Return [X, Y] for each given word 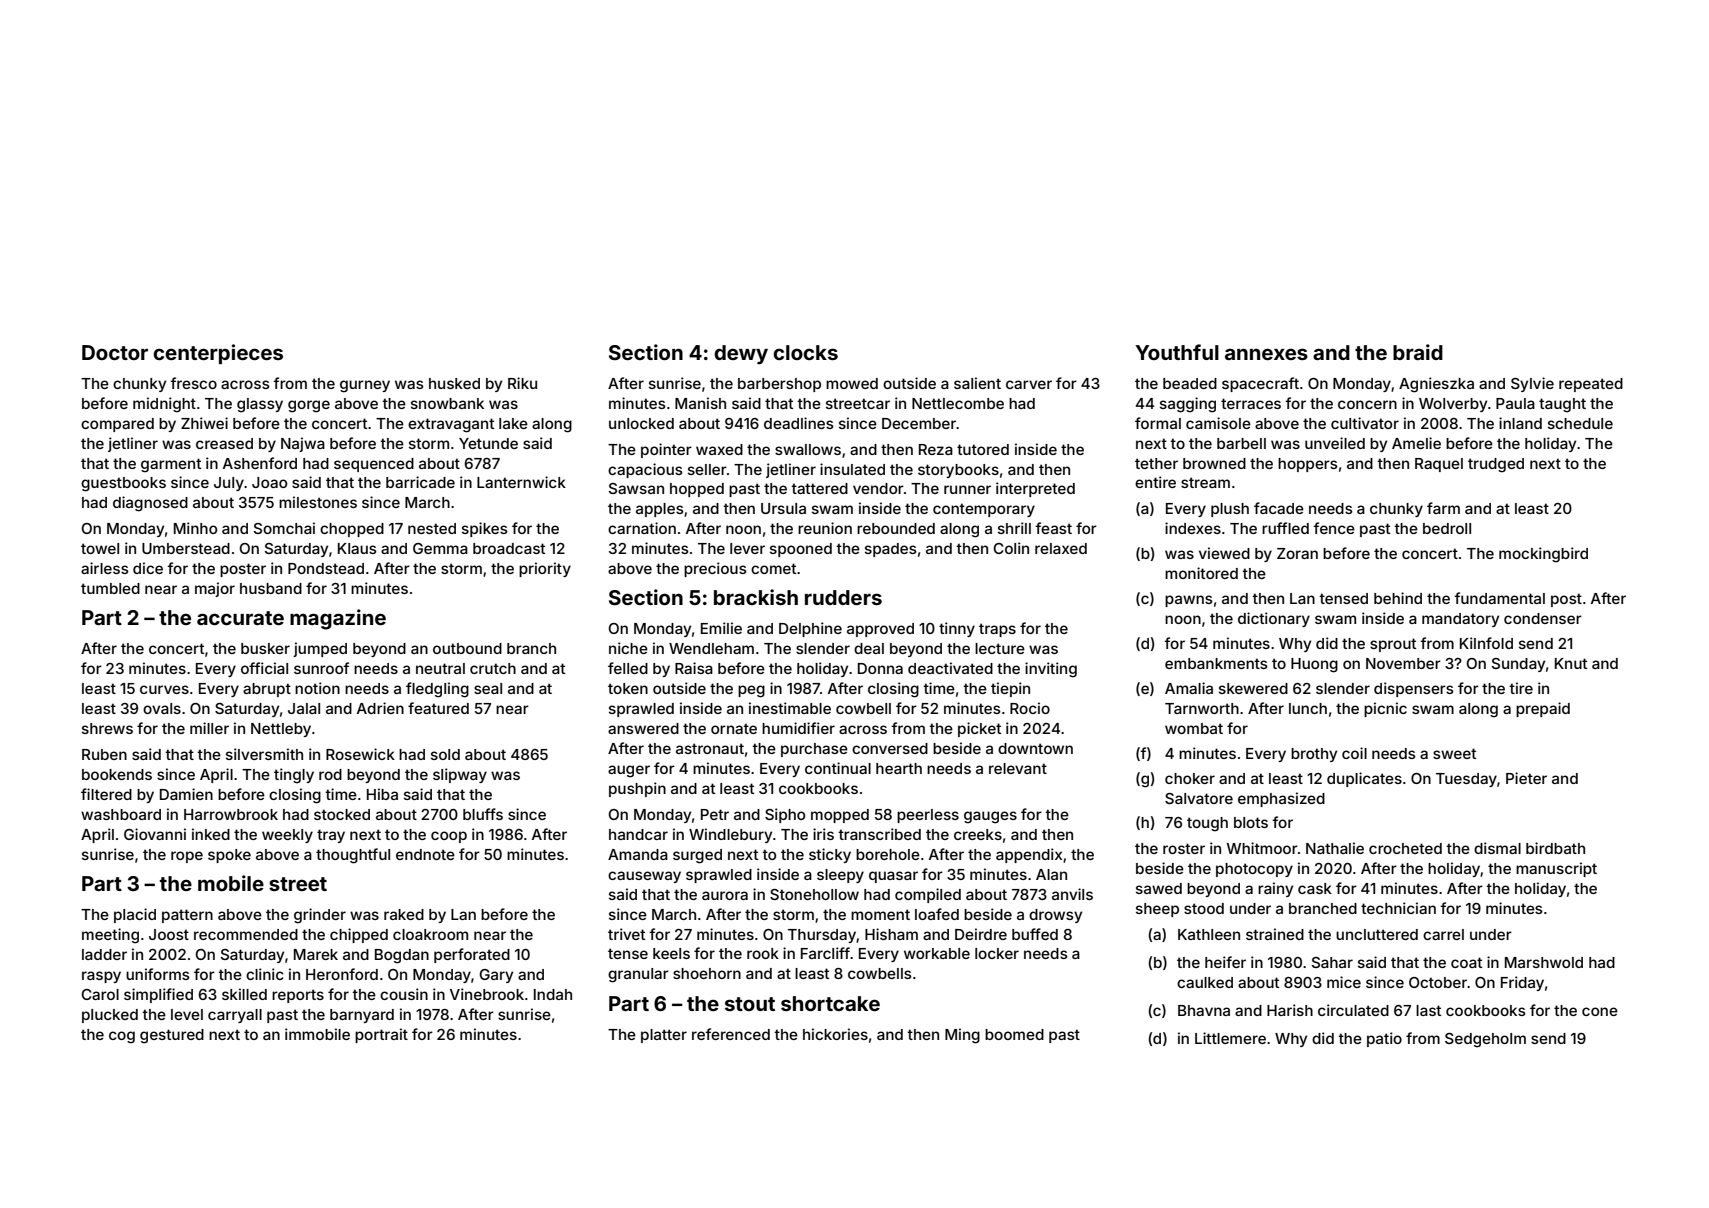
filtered [106, 794]
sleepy [840, 876]
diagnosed [150, 504]
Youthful [1177, 352]
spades [891, 550]
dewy [741, 355]
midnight [164, 405]
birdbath [1555, 848]
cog [122, 1037]
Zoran [1297, 553]
